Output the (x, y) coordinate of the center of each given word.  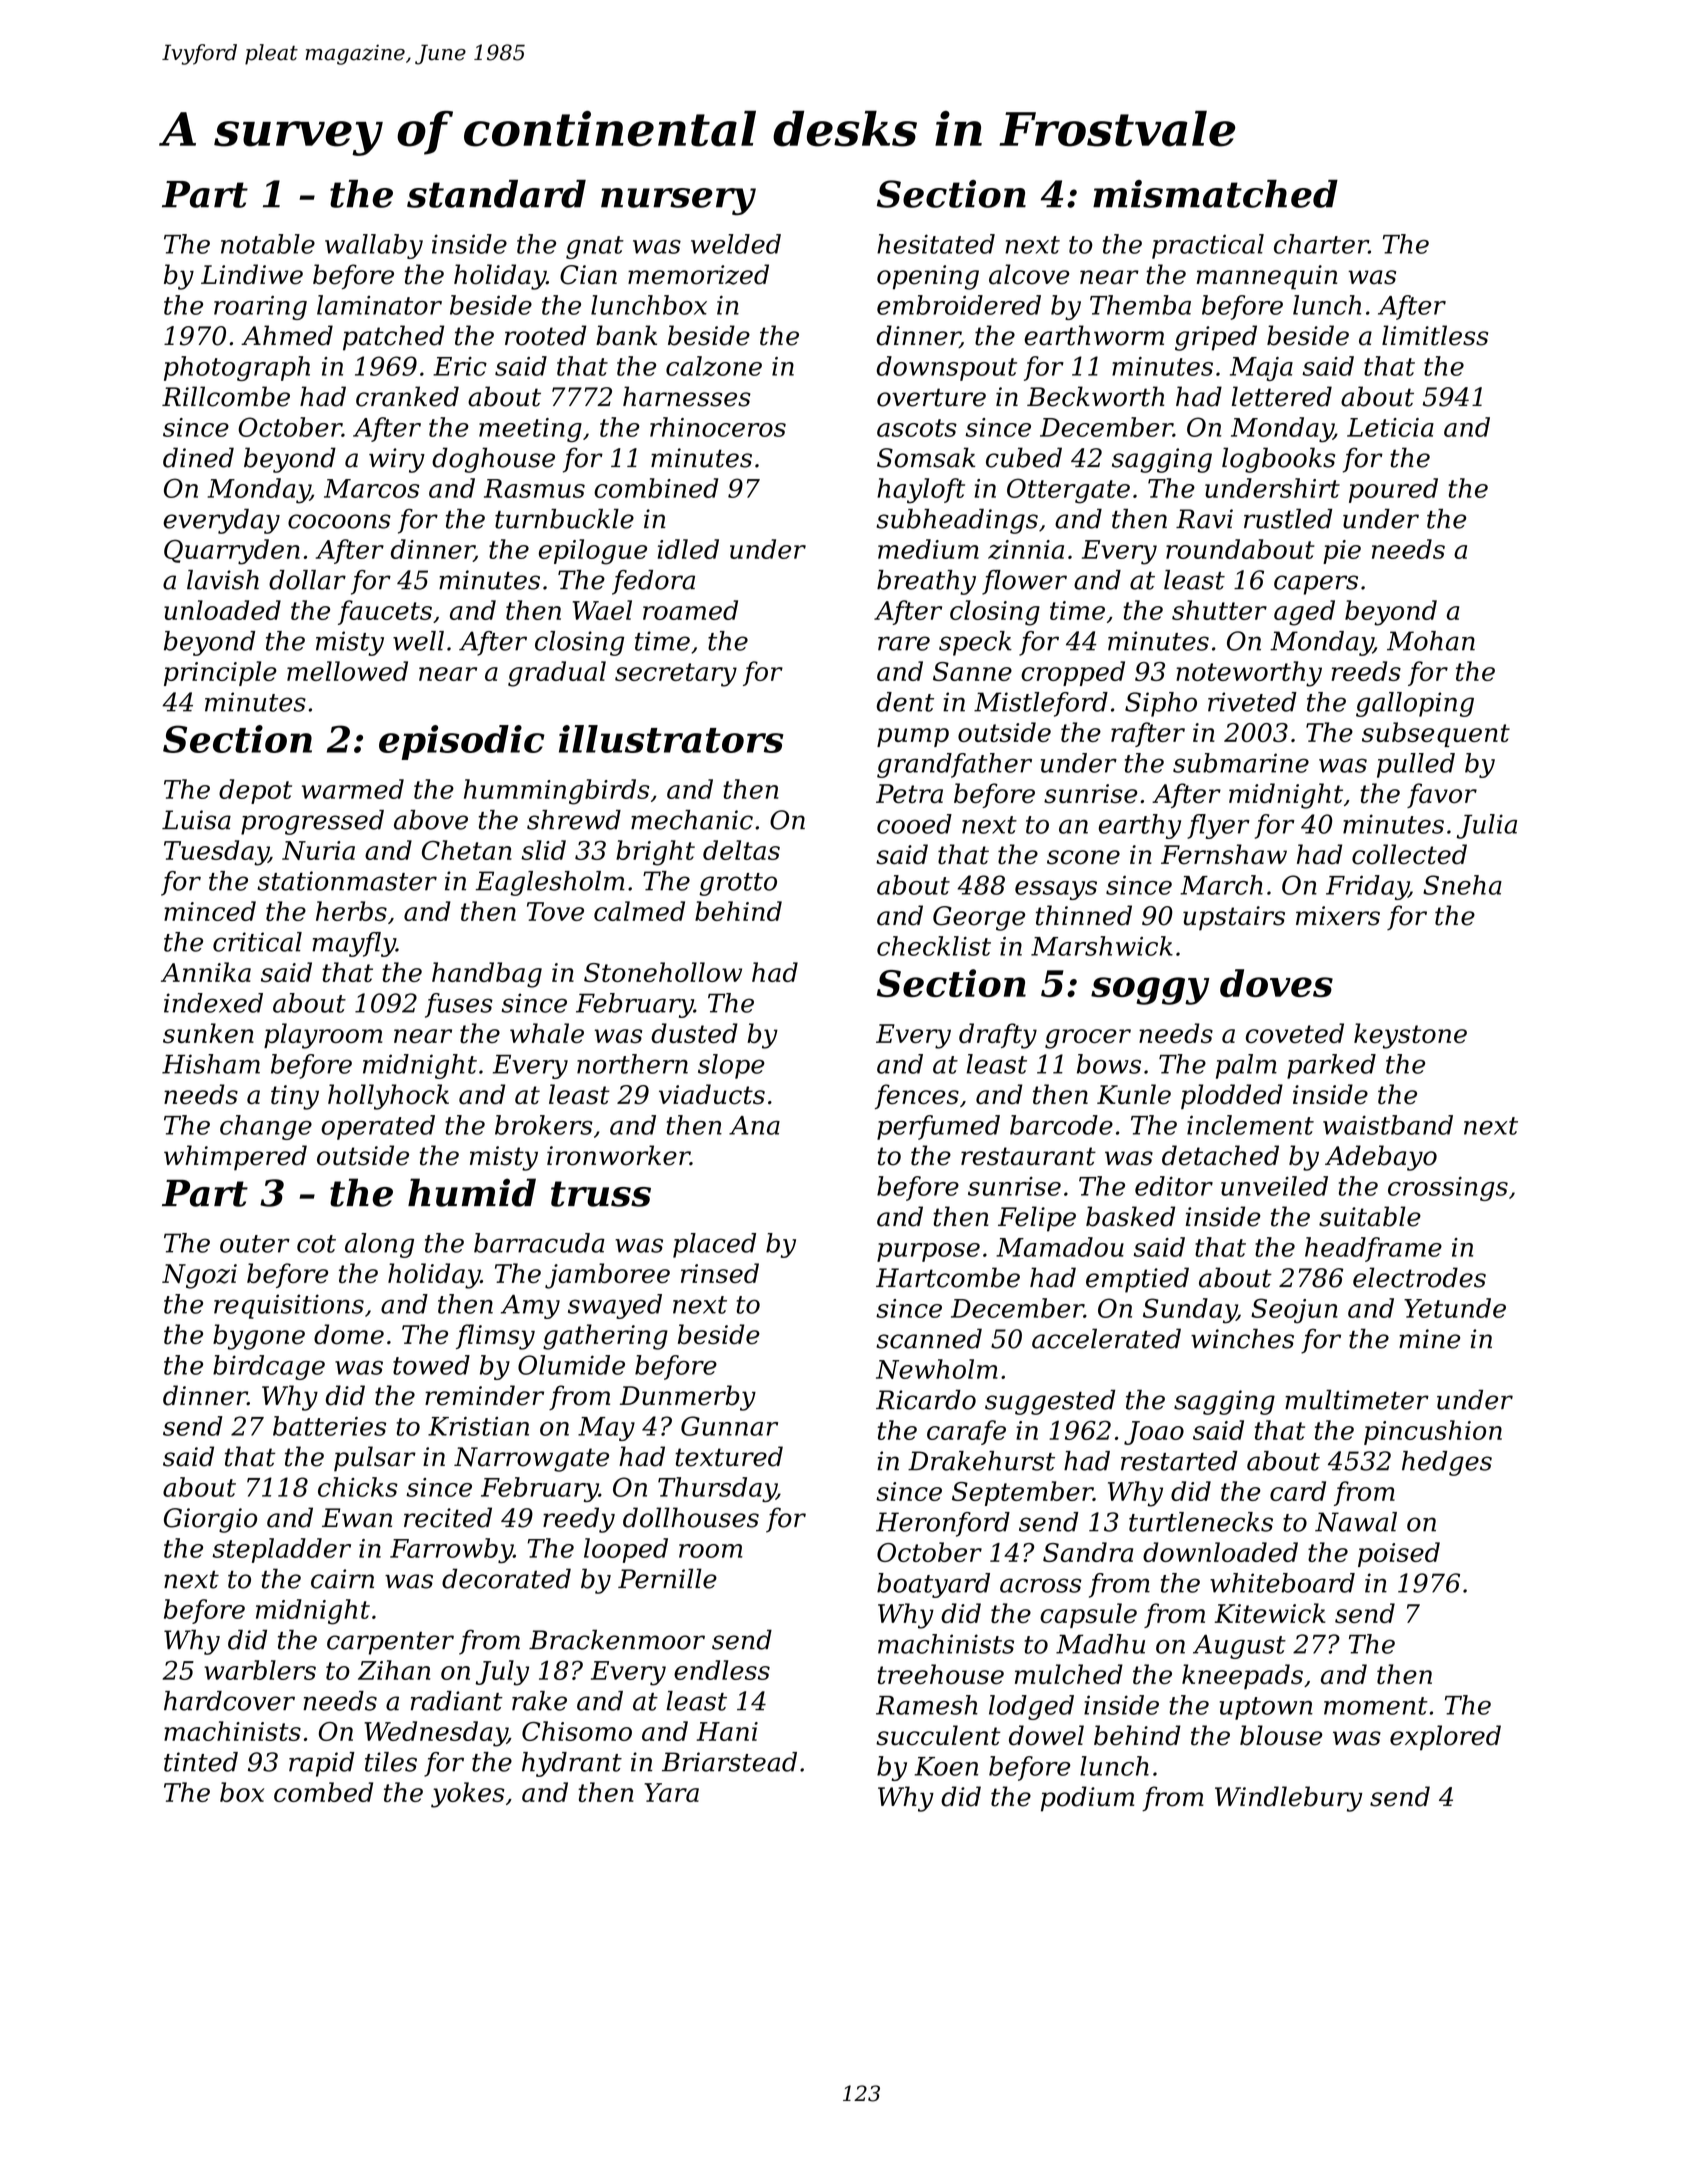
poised (1399, 1554)
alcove (1029, 274)
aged (1304, 613)
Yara (671, 1792)
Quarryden (232, 552)
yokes (468, 1795)
